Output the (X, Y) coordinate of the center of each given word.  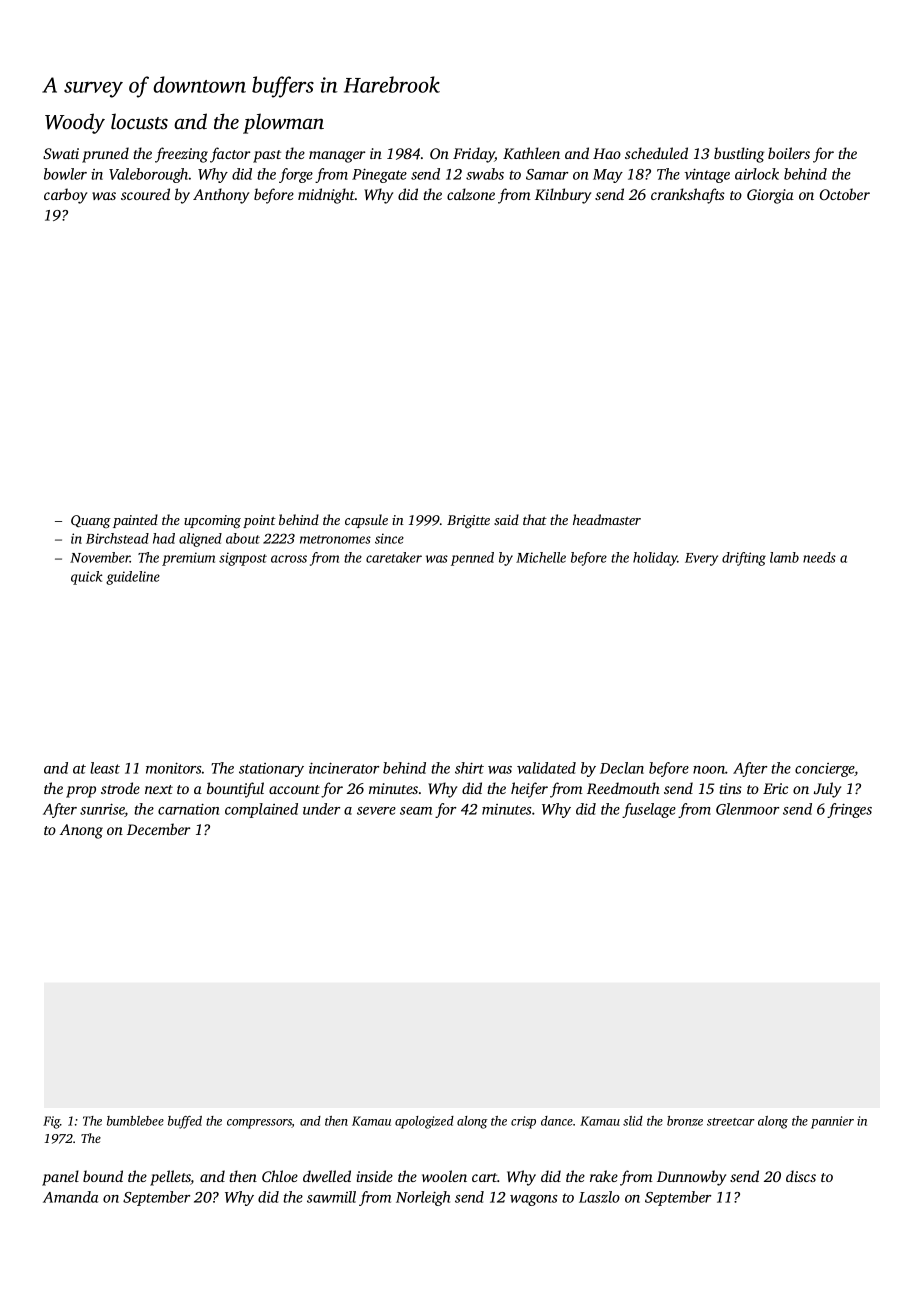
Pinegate (379, 175)
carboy (65, 196)
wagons (534, 1200)
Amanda (70, 1197)
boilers (789, 153)
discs (801, 1176)
